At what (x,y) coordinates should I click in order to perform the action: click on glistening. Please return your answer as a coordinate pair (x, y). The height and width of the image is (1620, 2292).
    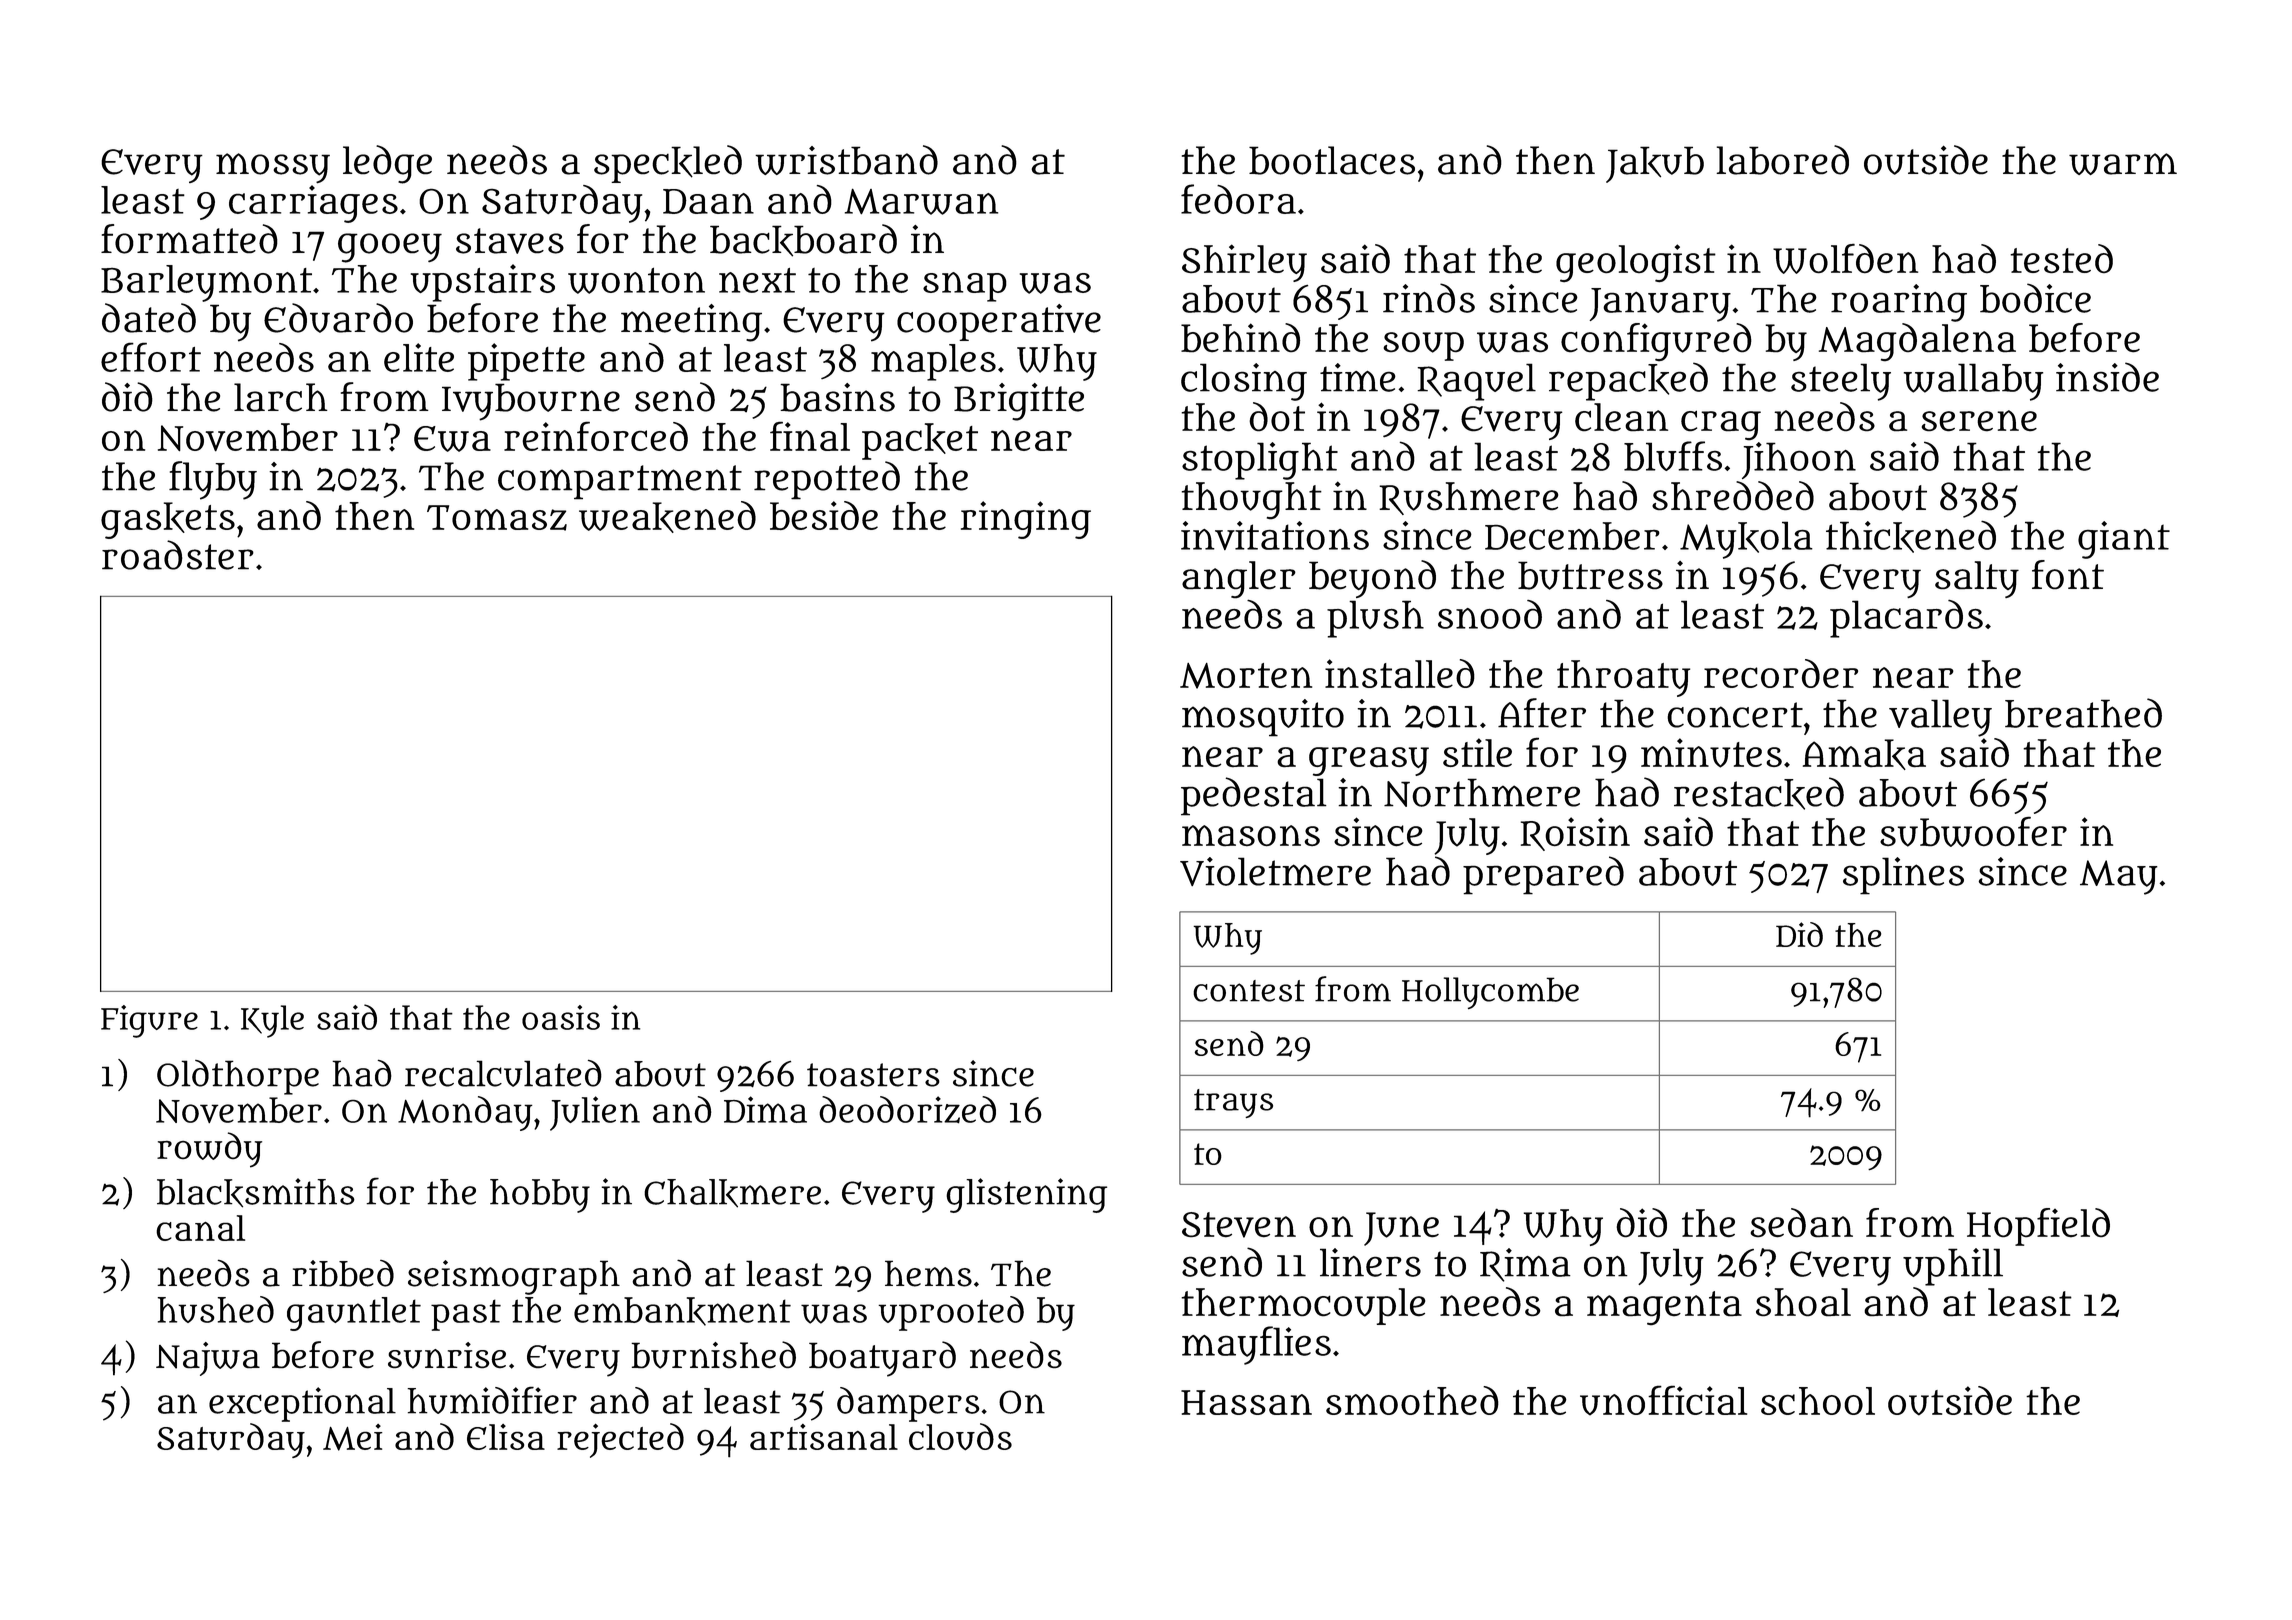
    Looking at the image, I should click on (1026, 1195).
